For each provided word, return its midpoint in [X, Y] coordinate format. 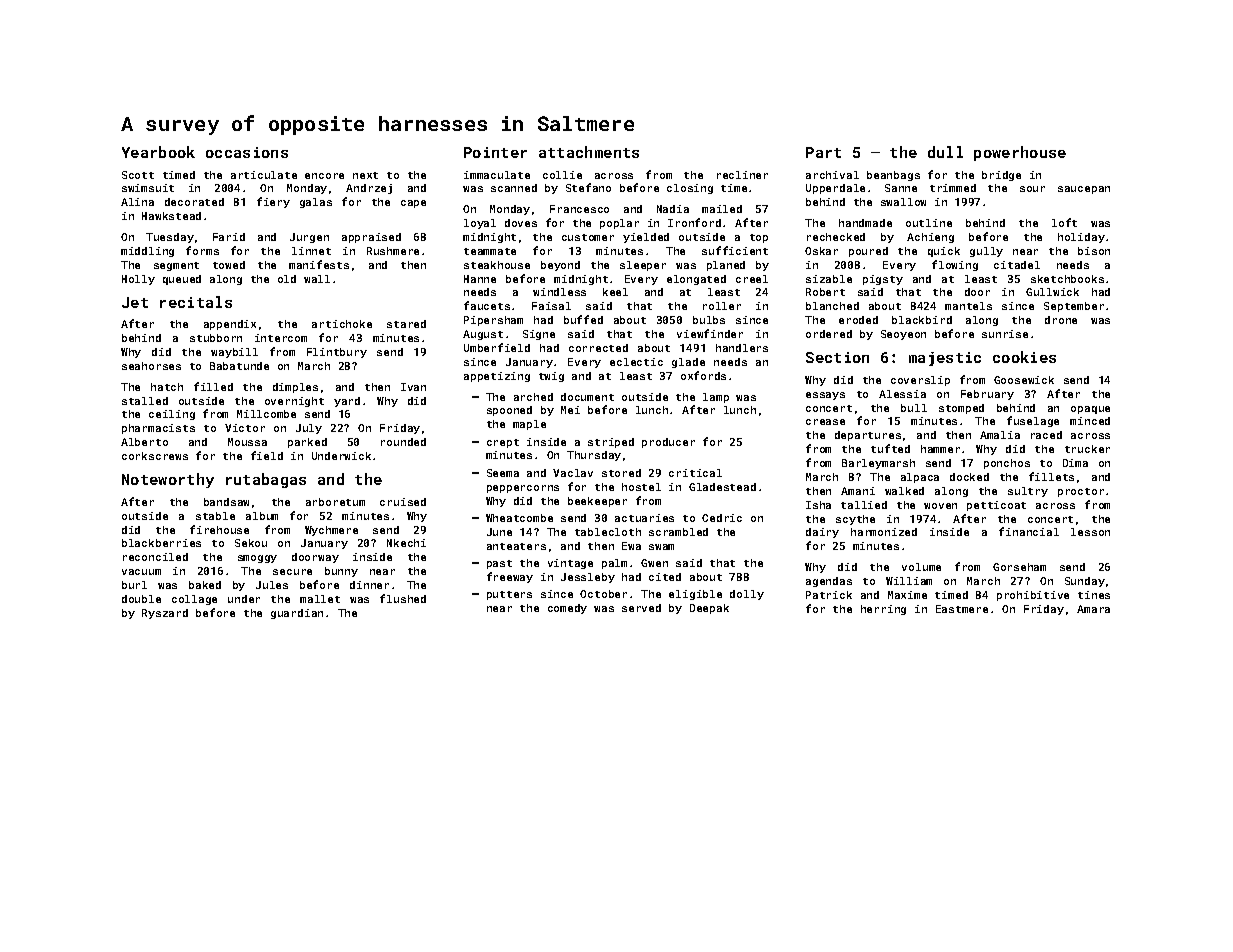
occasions [247, 152]
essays [825, 396]
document [587, 397]
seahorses [151, 366]
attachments [589, 152]
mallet [320, 599]
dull [945, 152]
